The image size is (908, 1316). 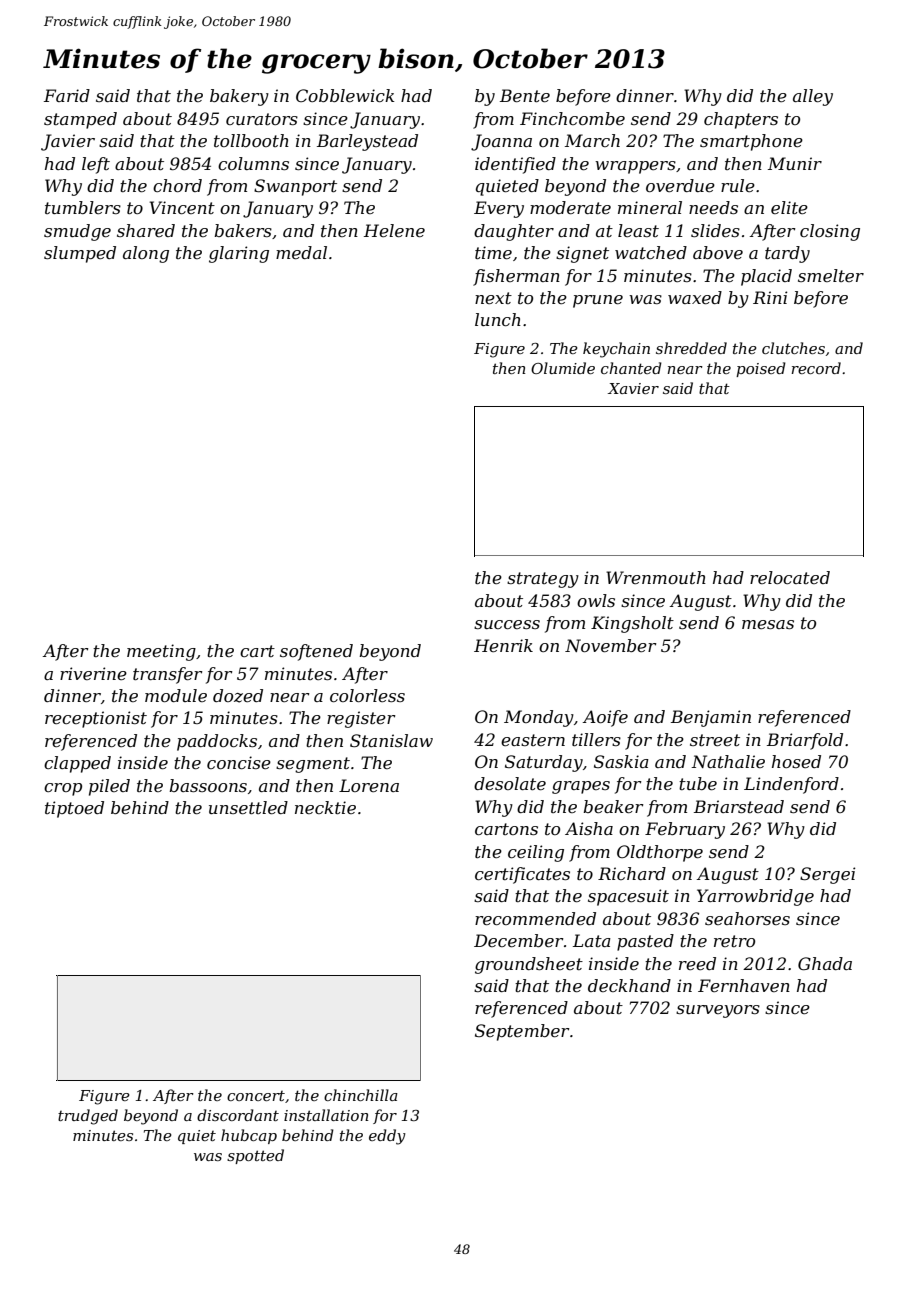 I want to click on trudged, so click(x=88, y=1117).
